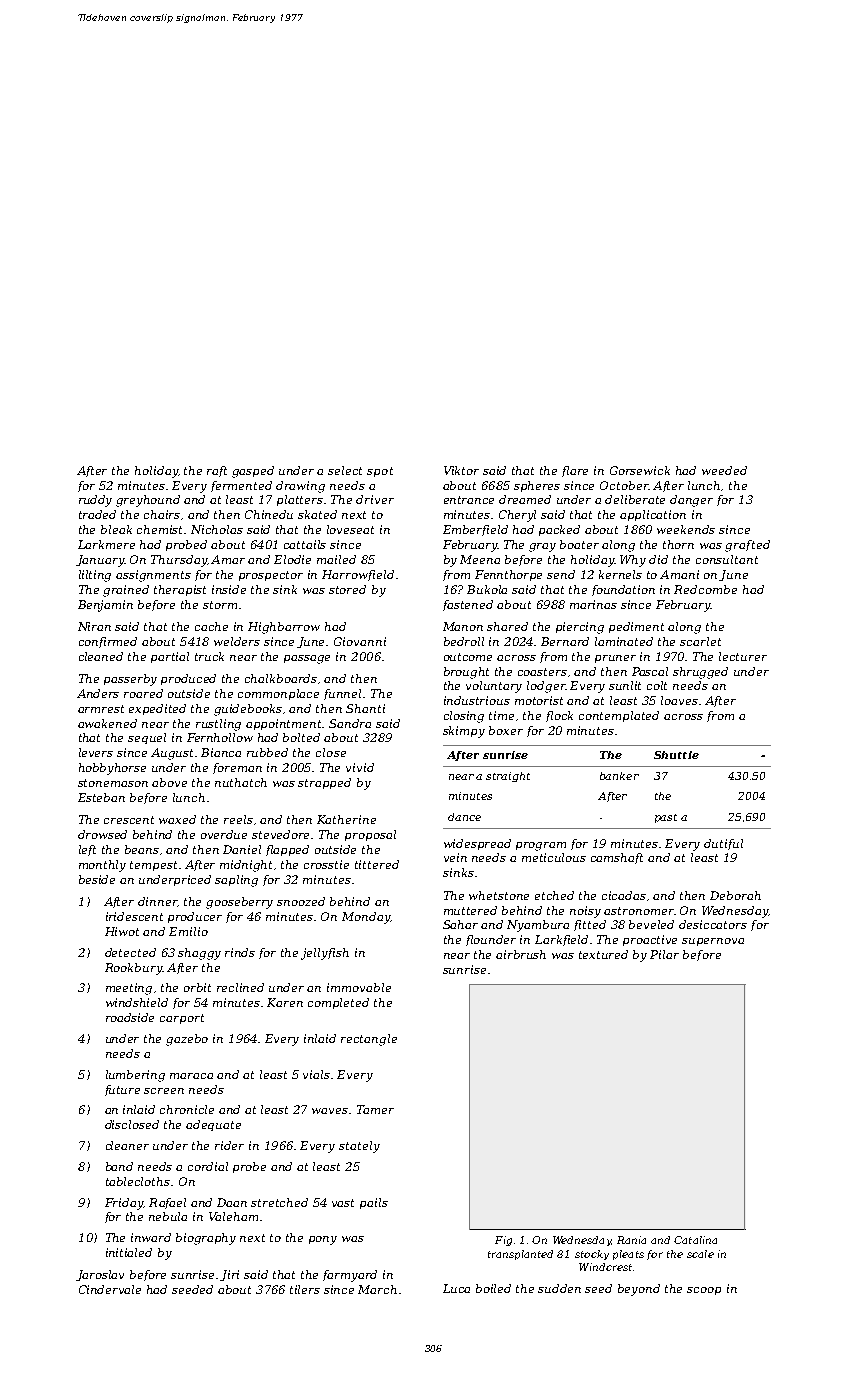  I want to click on March, so click(377, 1289).
